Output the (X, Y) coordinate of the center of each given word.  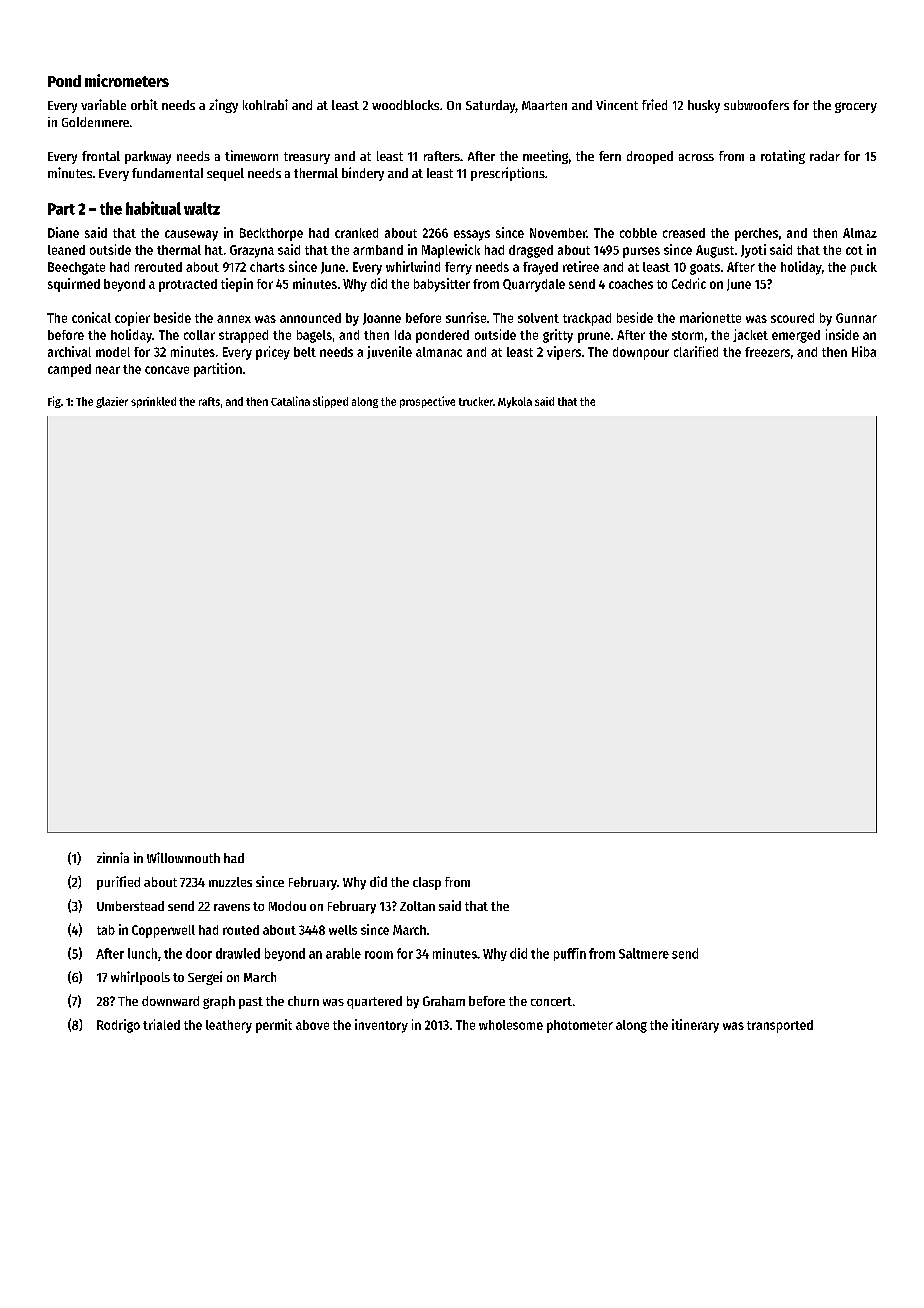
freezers (767, 352)
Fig (54, 402)
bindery (363, 174)
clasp (427, 883)
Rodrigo (118, 1026)
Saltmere (644, 953)
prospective (427, 402)
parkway (148, 157)
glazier (112, 402)
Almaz (860, 233)
